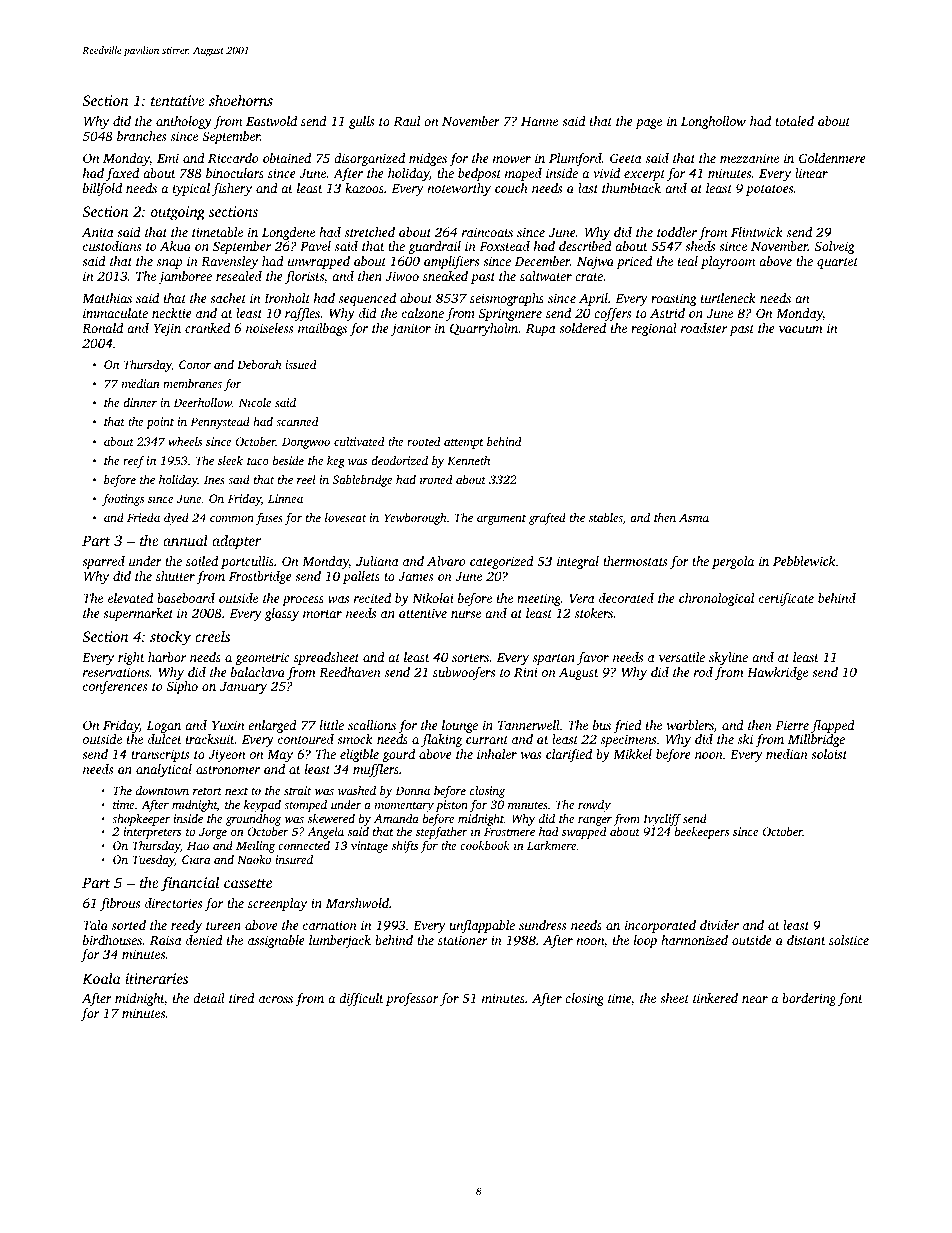 The image size is (952, 1233). Describe the element at coordinates (186, 598) in the document. I see `baseboard` at that location.
